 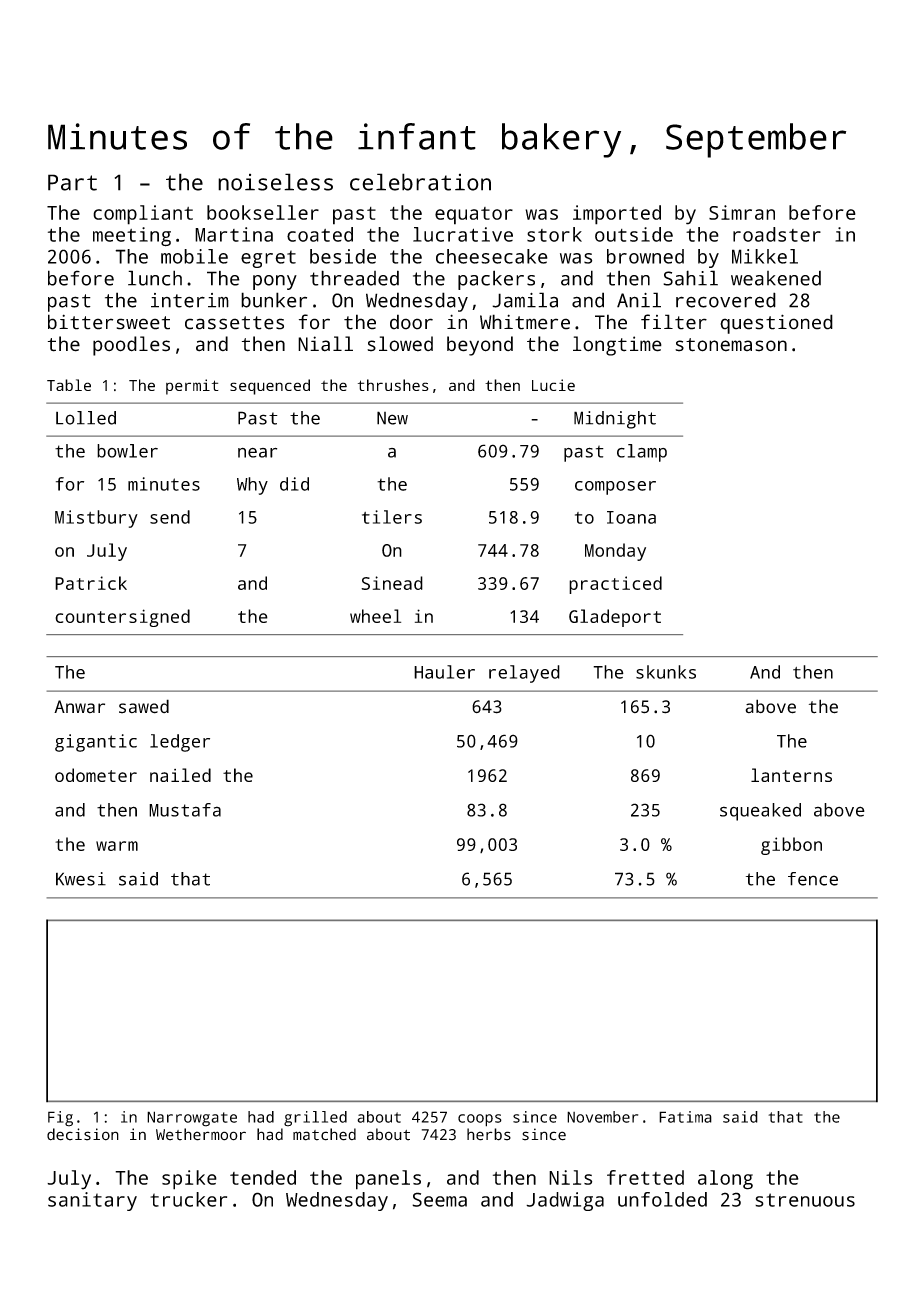 I want to click on Nils, so click(x=570, y=1177).
